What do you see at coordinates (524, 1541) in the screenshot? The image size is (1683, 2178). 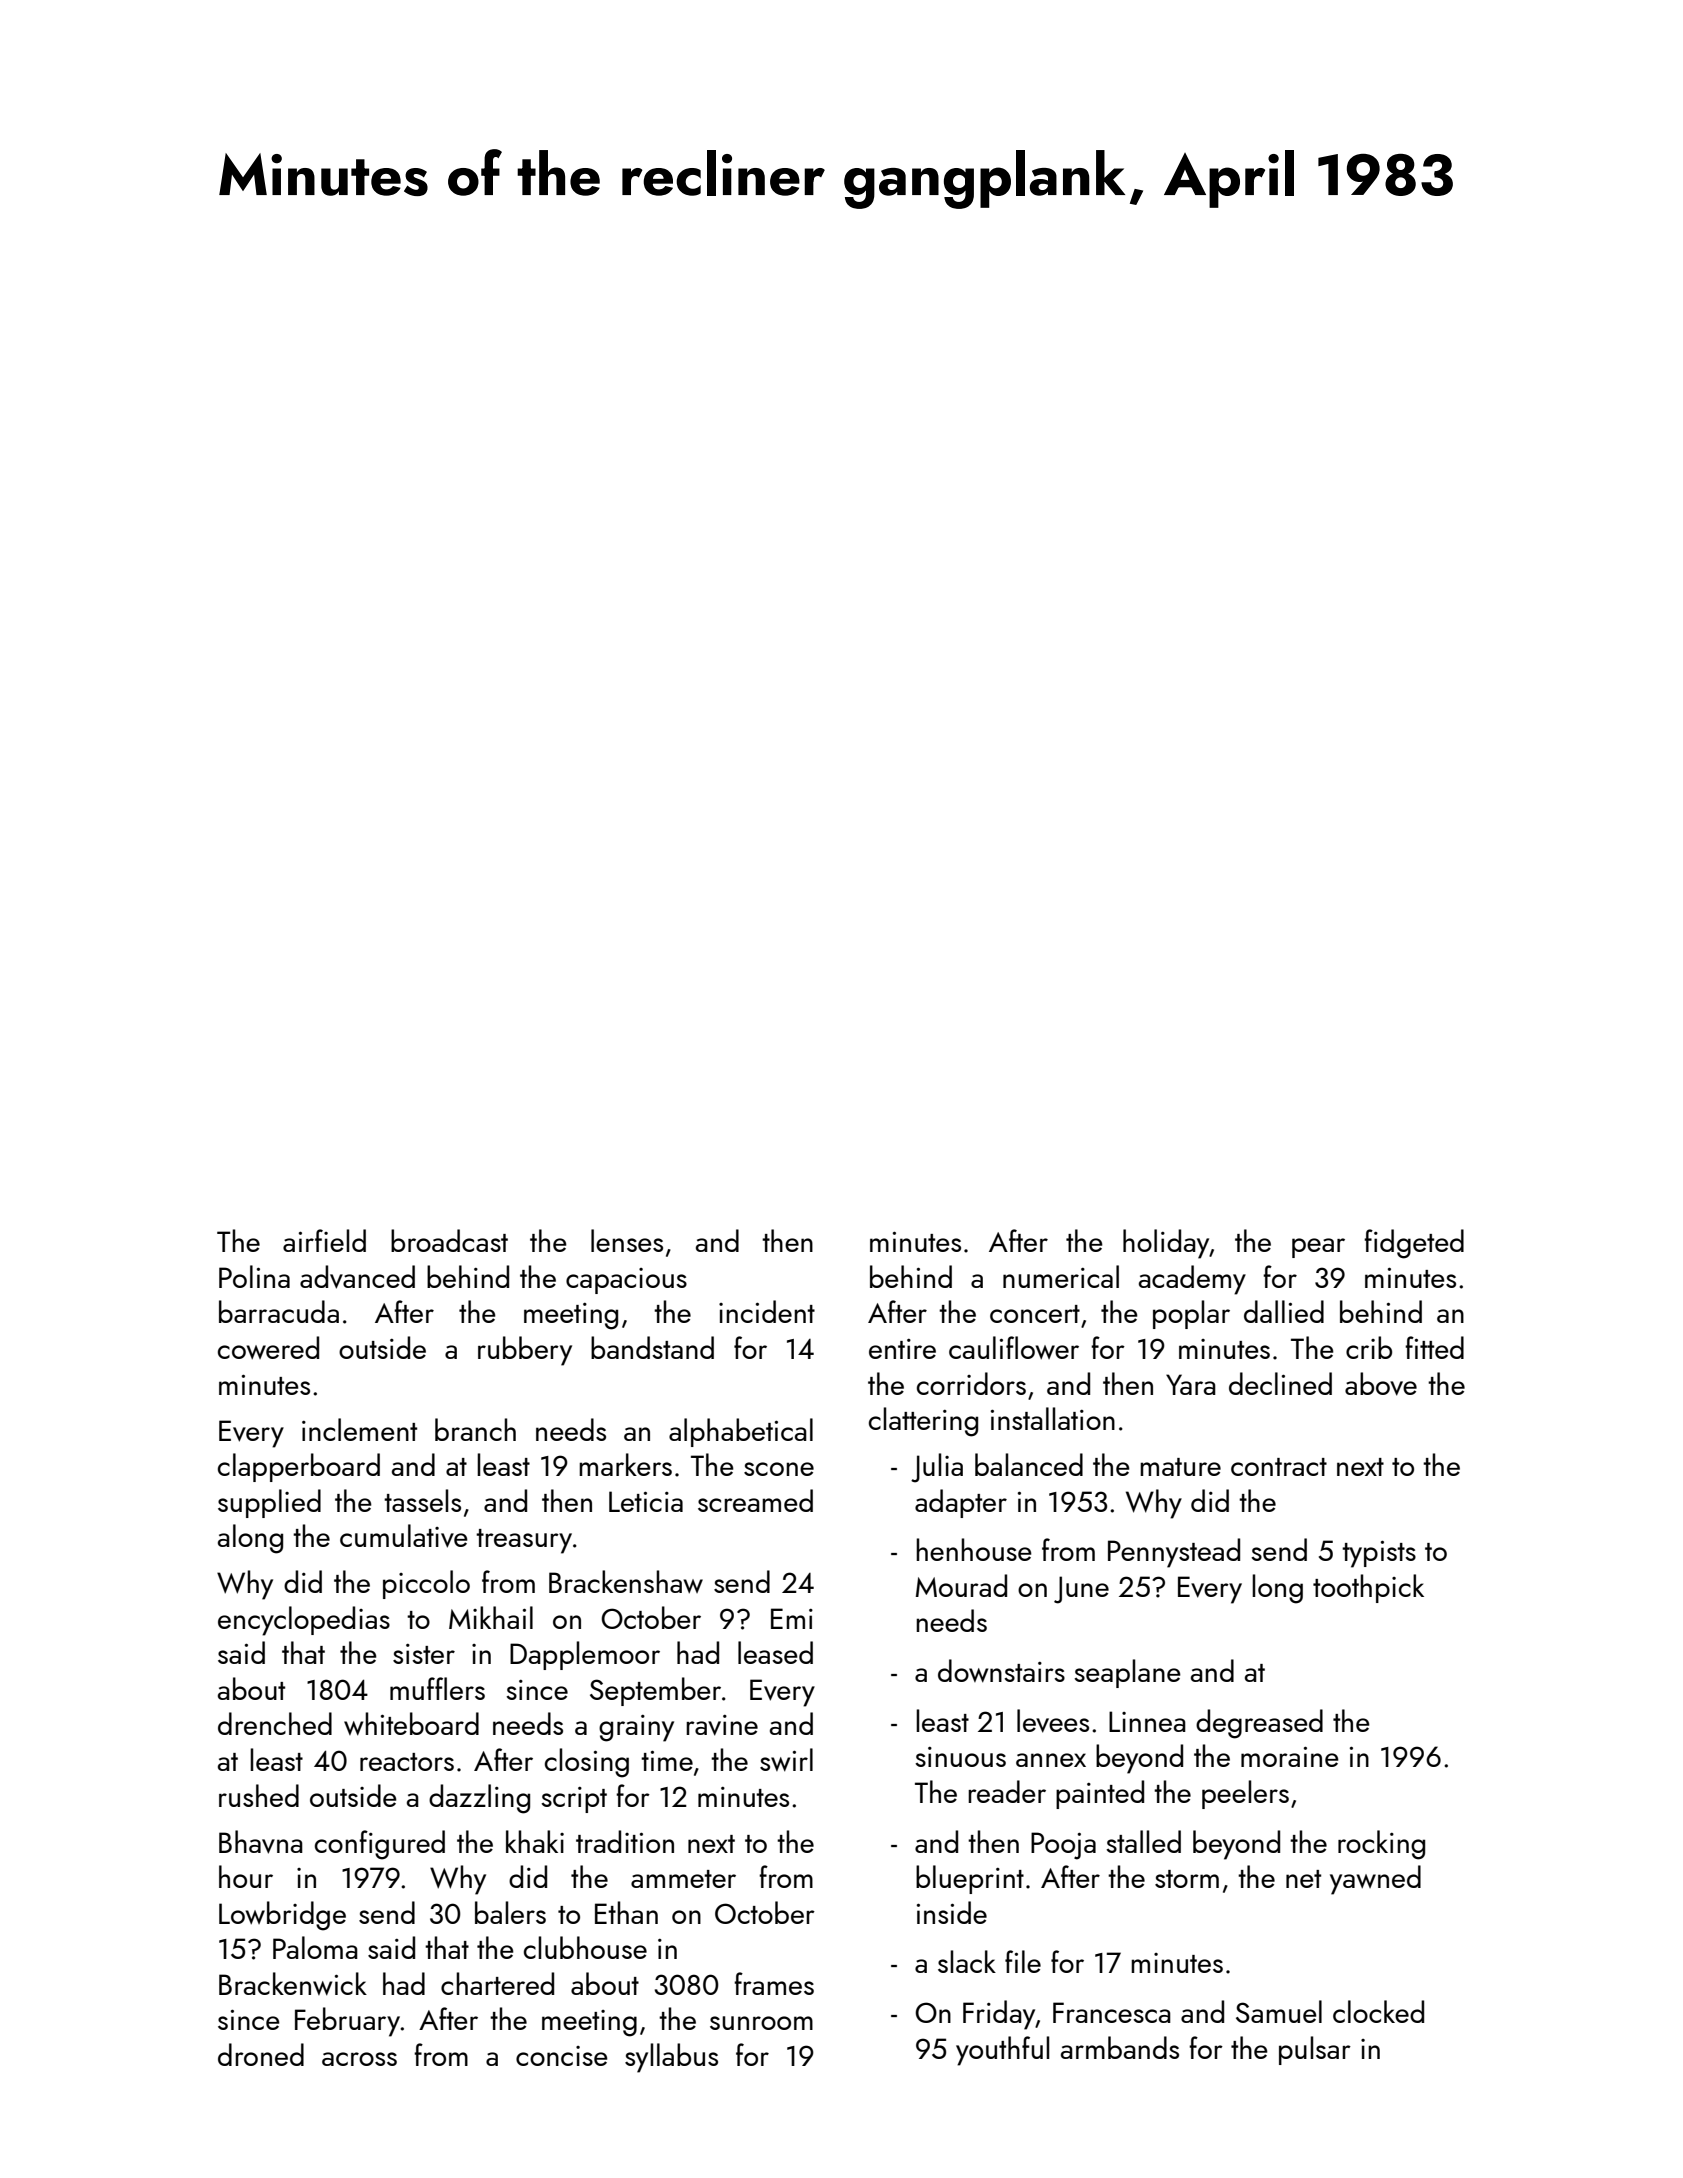 I see `treasury` at bounding box center [524, 1541].
